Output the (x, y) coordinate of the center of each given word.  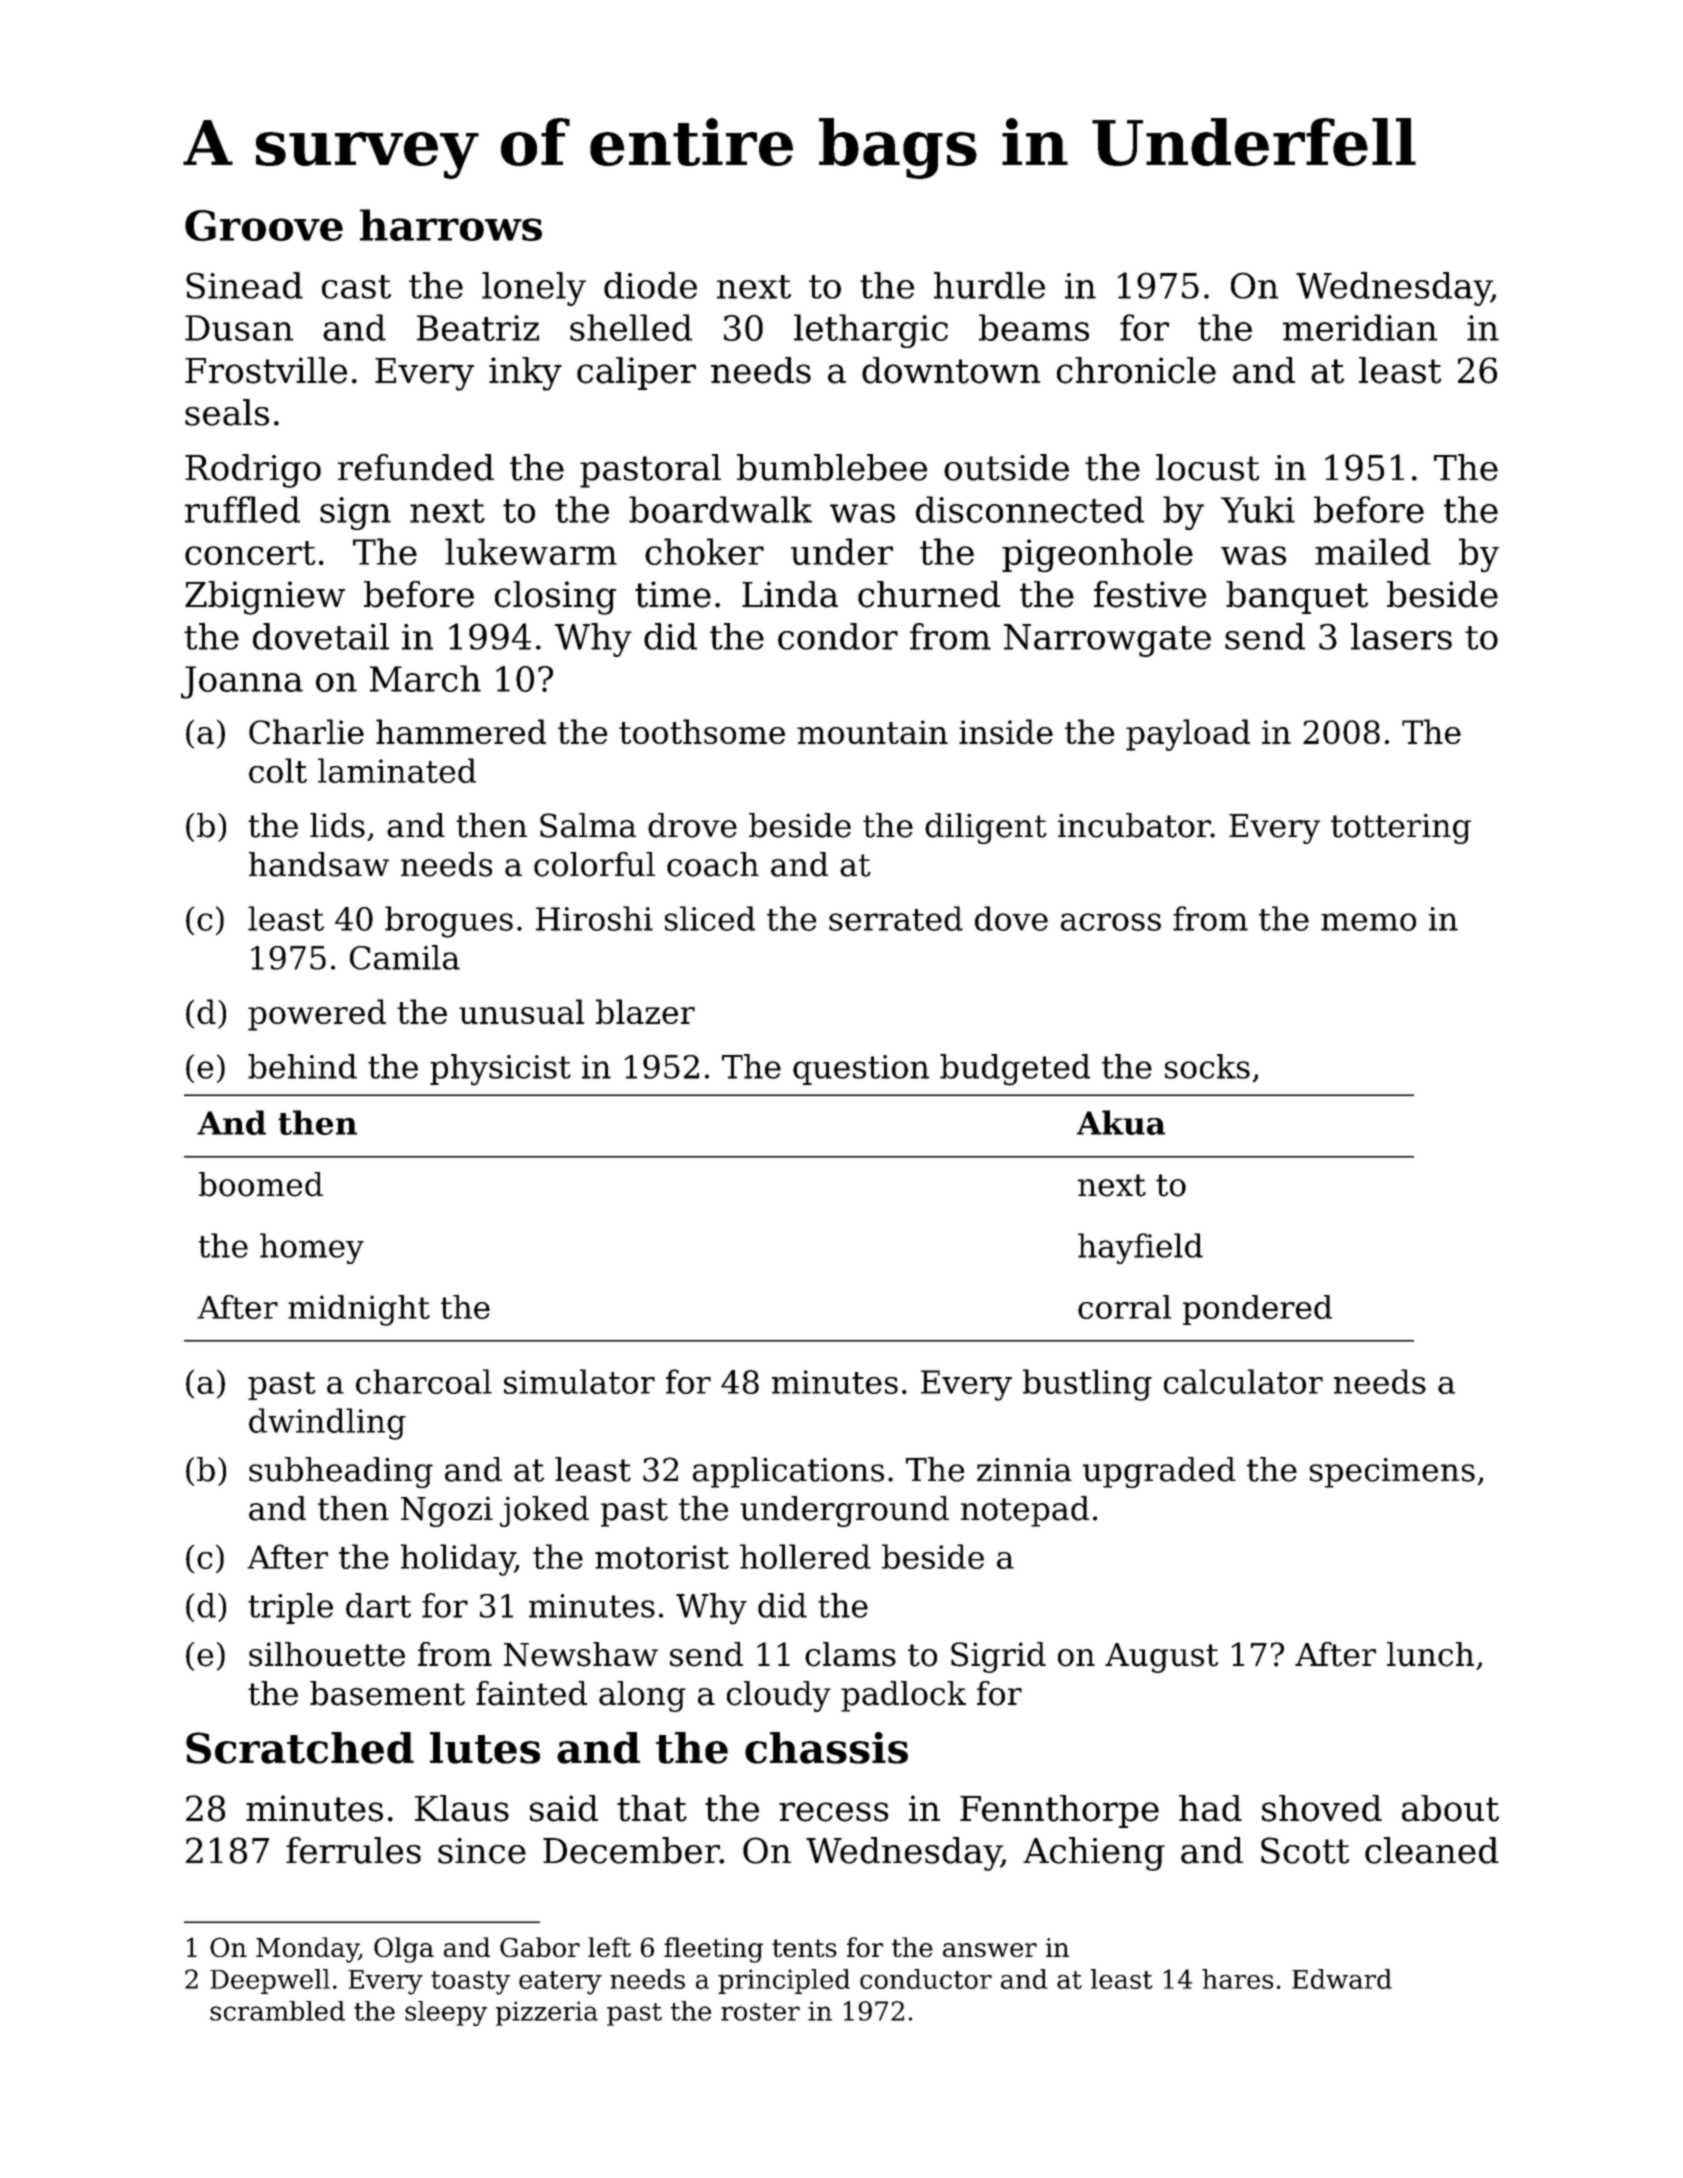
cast (356, 287)
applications (788, 1472)
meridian (1360, 327)
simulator (579, 1381)
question (861, 1070)
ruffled (242, 509)
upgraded (1159, 1472)
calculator (1243, 1381)
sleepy (446, 2013)
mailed (1373, 551)
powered (317, 1015)
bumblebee (832, 467)
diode (650, 285)
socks (1207, 1066)
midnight (359, 1310)
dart (378, 1605)
